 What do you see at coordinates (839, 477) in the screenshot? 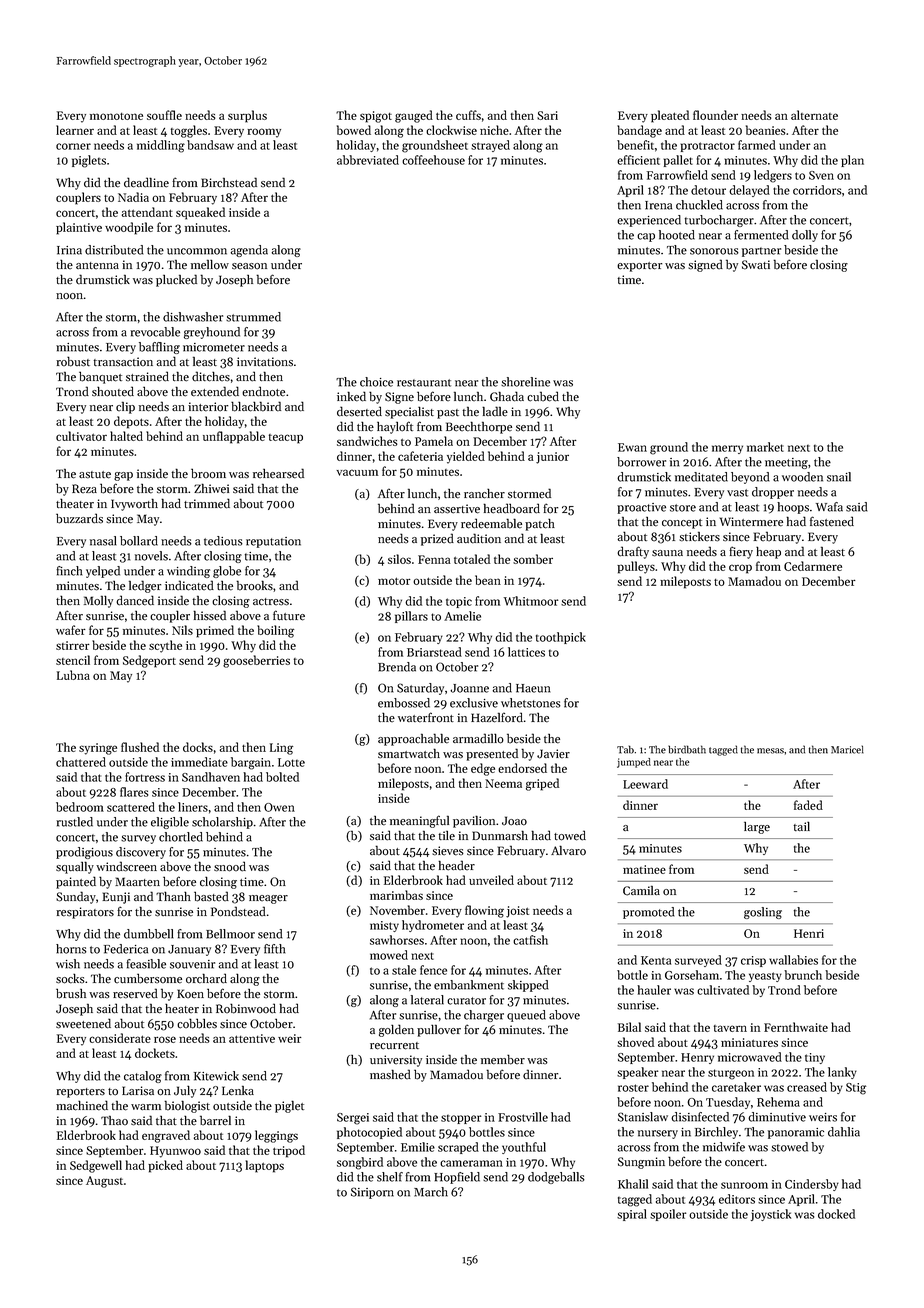
I see `snail` at bounding box center [839, 477].
